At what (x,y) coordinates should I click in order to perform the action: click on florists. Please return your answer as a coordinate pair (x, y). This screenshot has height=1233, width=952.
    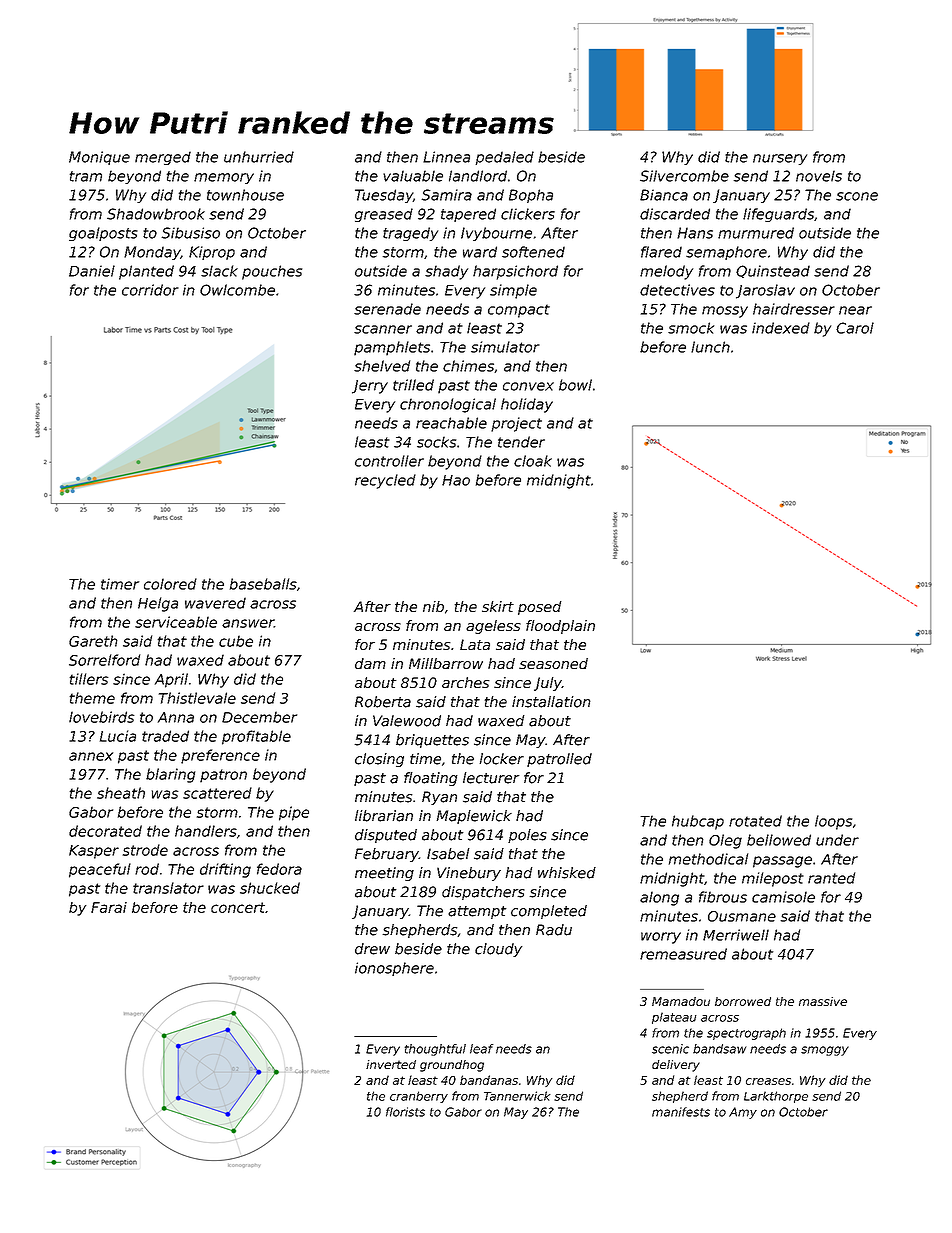
    Looking at the image, I should click on (405, 1112).
